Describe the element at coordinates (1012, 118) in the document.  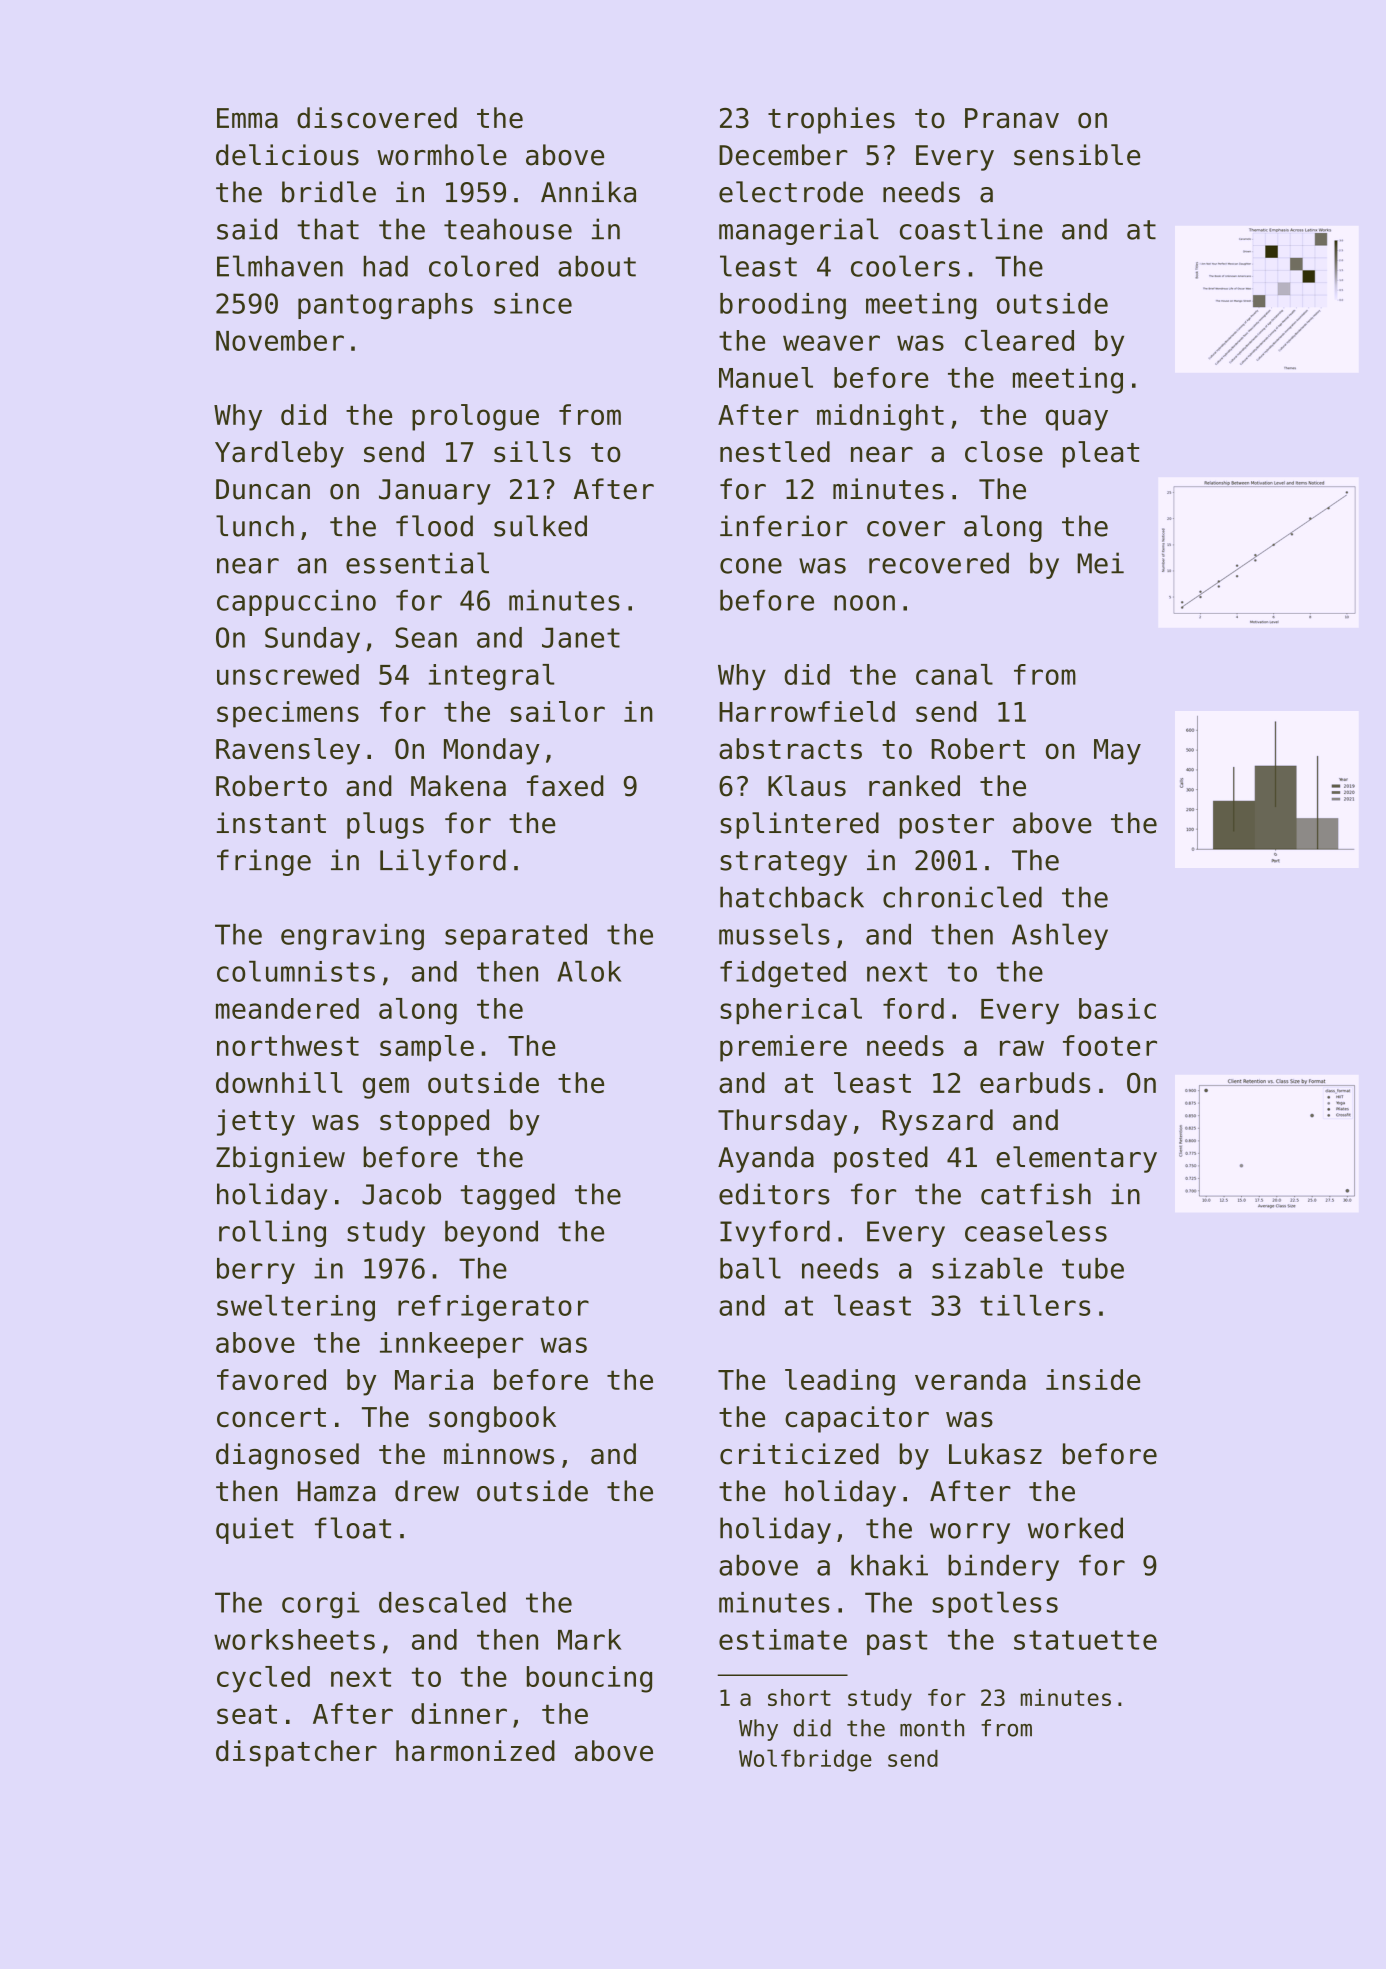
I see `Pranav` at that location.
